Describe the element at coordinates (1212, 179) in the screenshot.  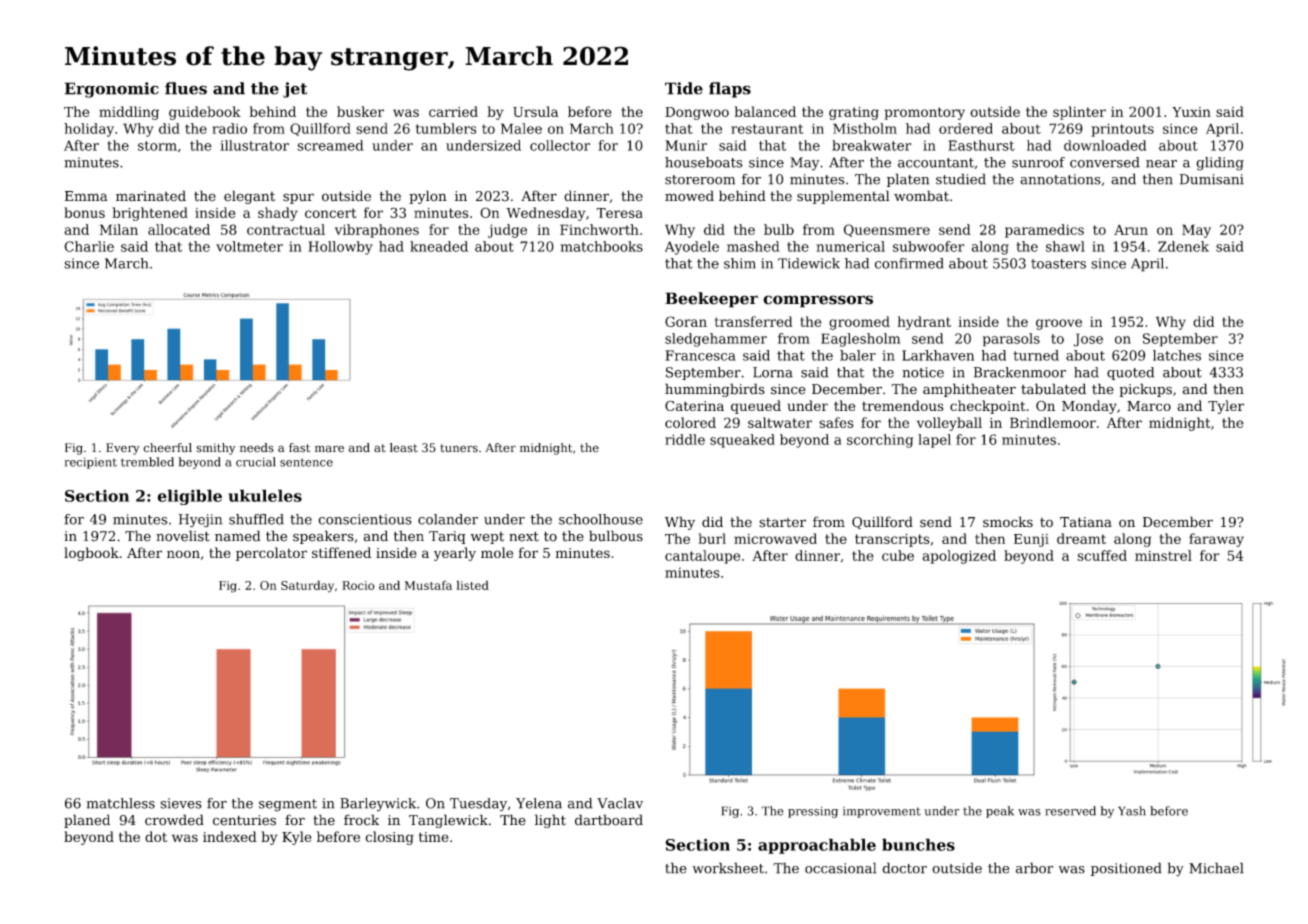
I see `Dumisani` at that location.
